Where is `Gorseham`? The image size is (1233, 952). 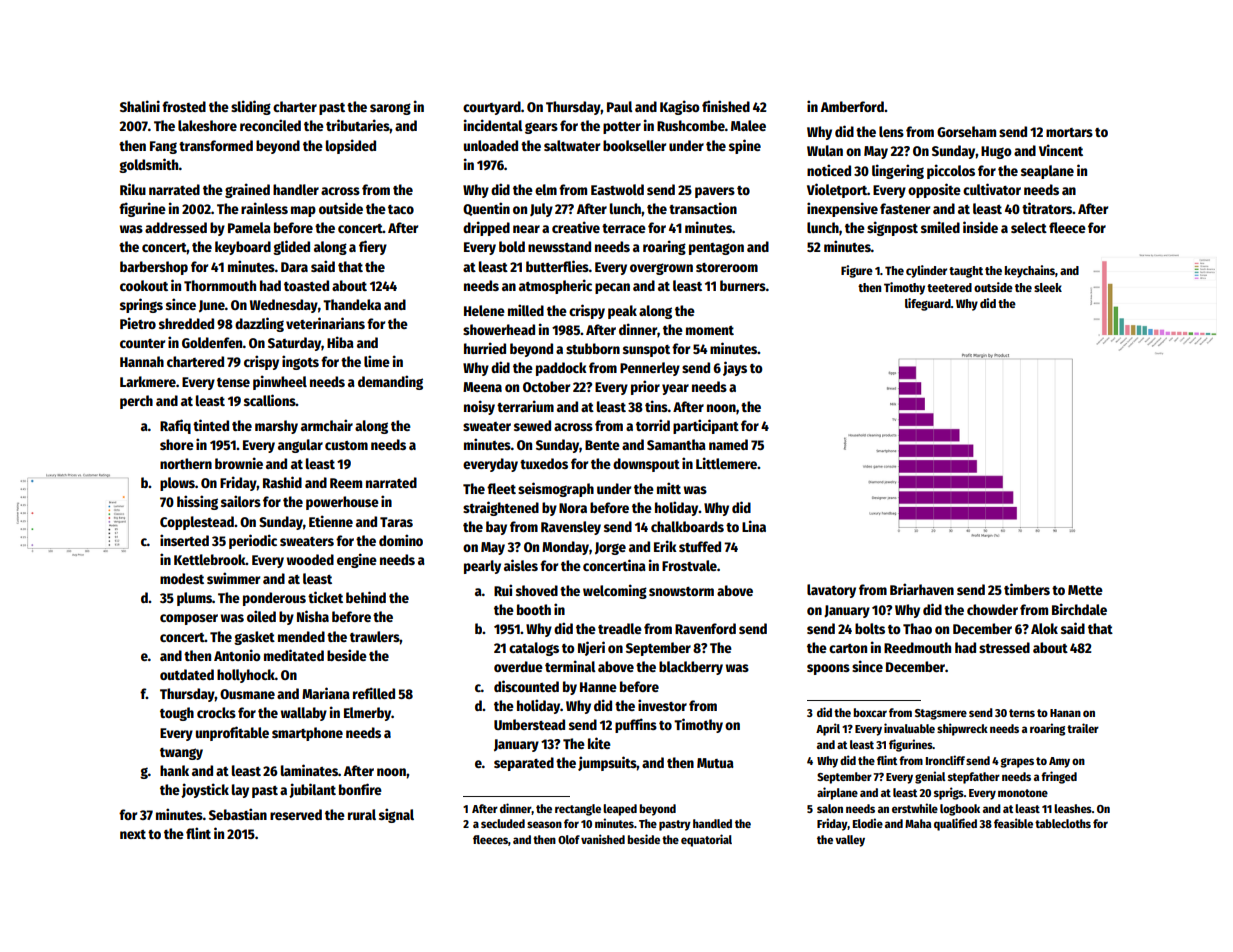 Gorseham is located at coordinates (966, 131).
